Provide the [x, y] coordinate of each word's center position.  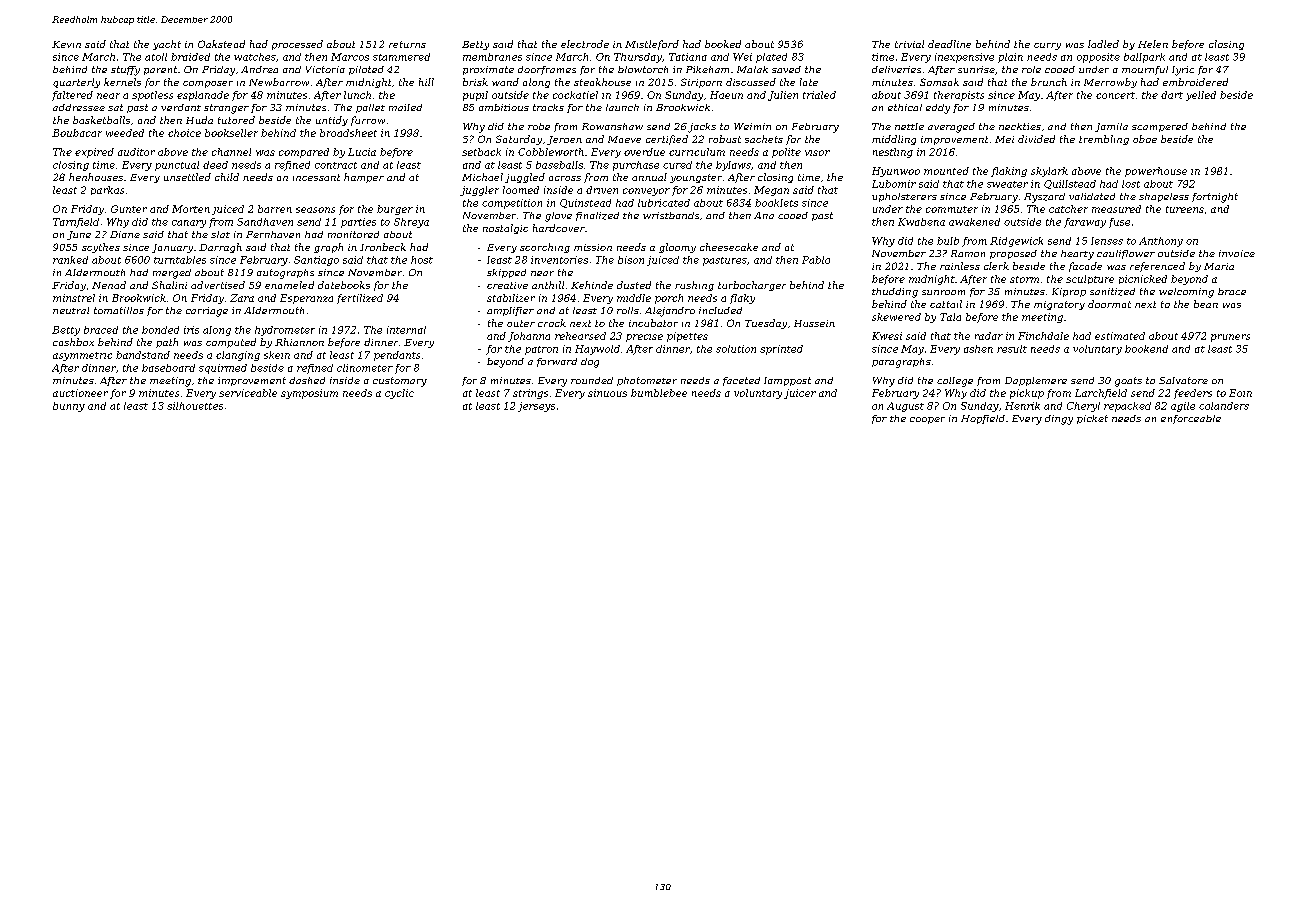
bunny [69, 407]
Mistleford [652, 45]
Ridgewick [1016, 242]
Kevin [66, 44]
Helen [1153, 44]
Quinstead [585, 203]
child [227, 177]
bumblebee [659, 393]
